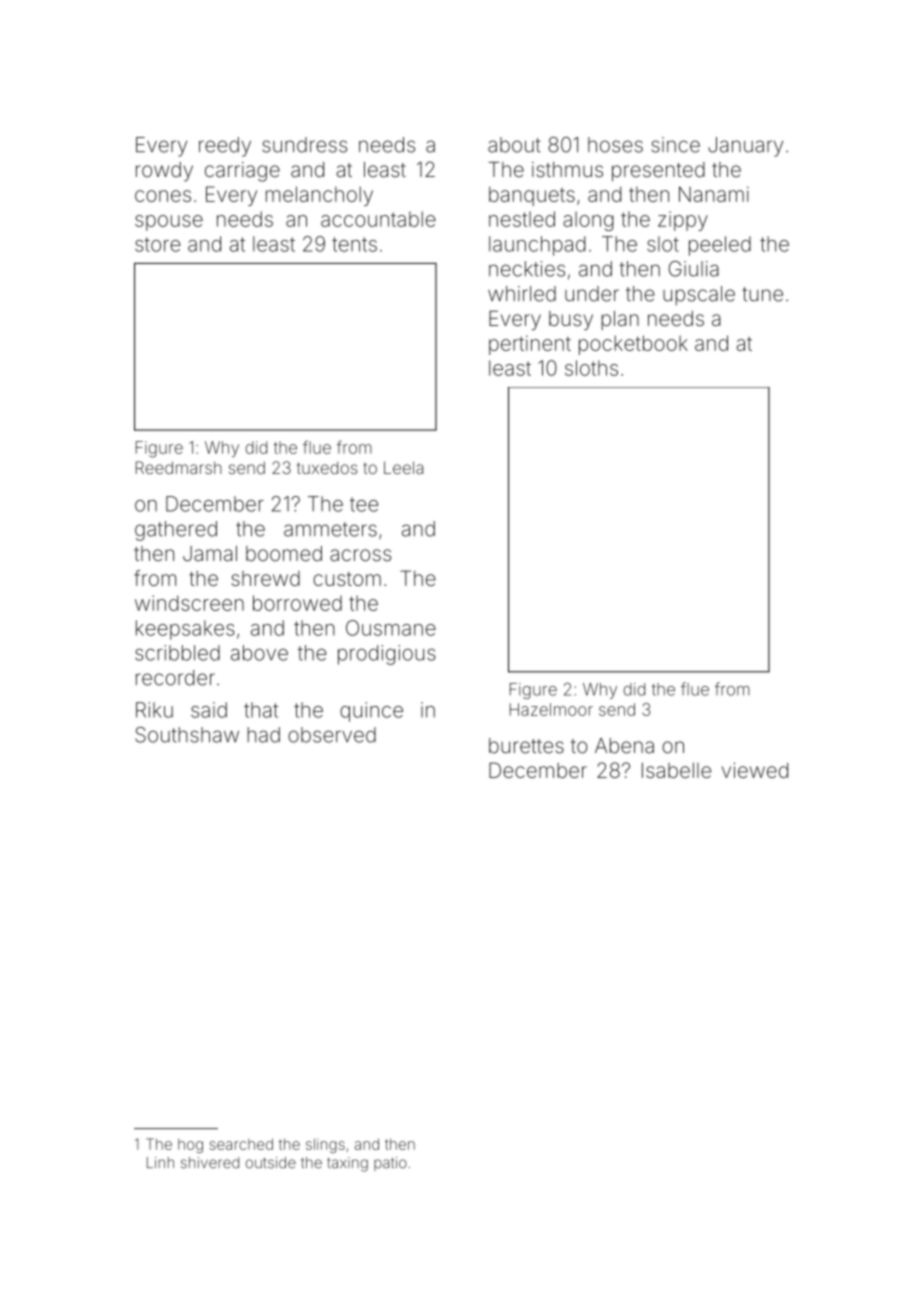 The width and height of the page is (924, 1314). Describe the element at coordinates (378, 219) in the page. I see `accountable` at that location.
